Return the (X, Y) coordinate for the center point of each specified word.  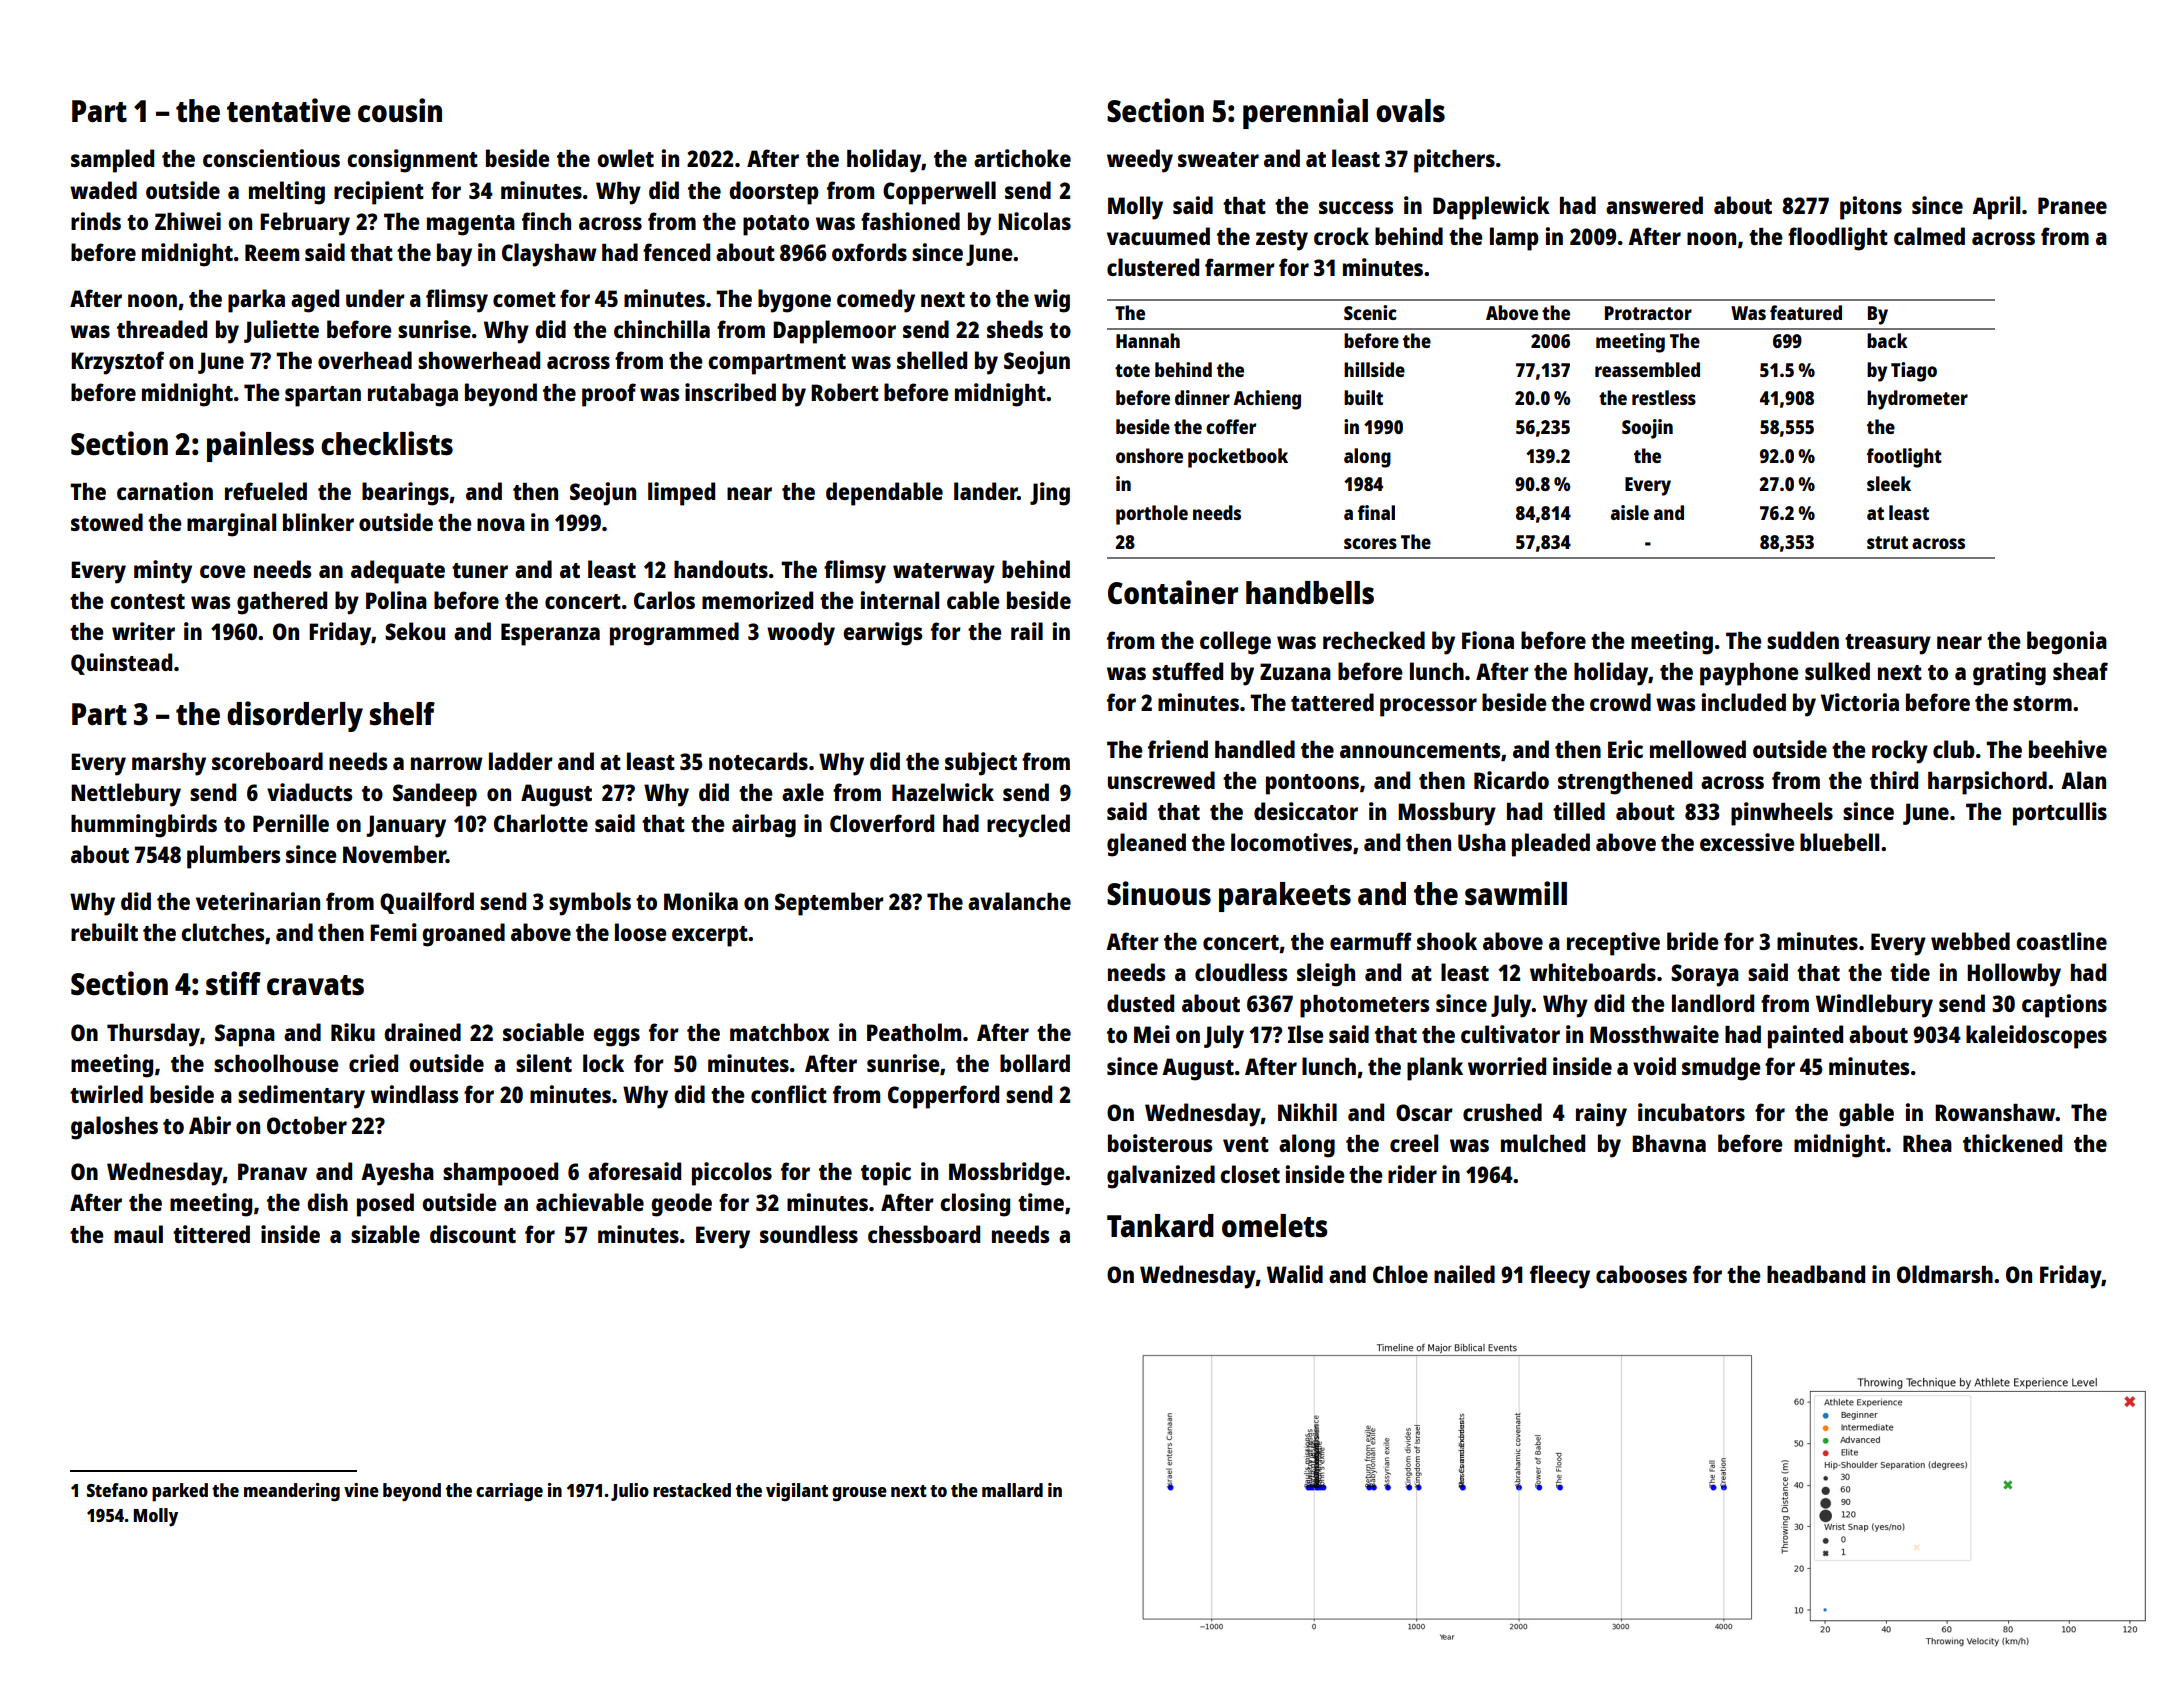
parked (180, 1492)
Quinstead (121, 664)
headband (1816, 1274)
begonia (2067, 643)
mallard (1012, 1490)
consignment (412, 161)
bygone (794, 301)
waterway (944, 573)
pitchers (1454, 161)
